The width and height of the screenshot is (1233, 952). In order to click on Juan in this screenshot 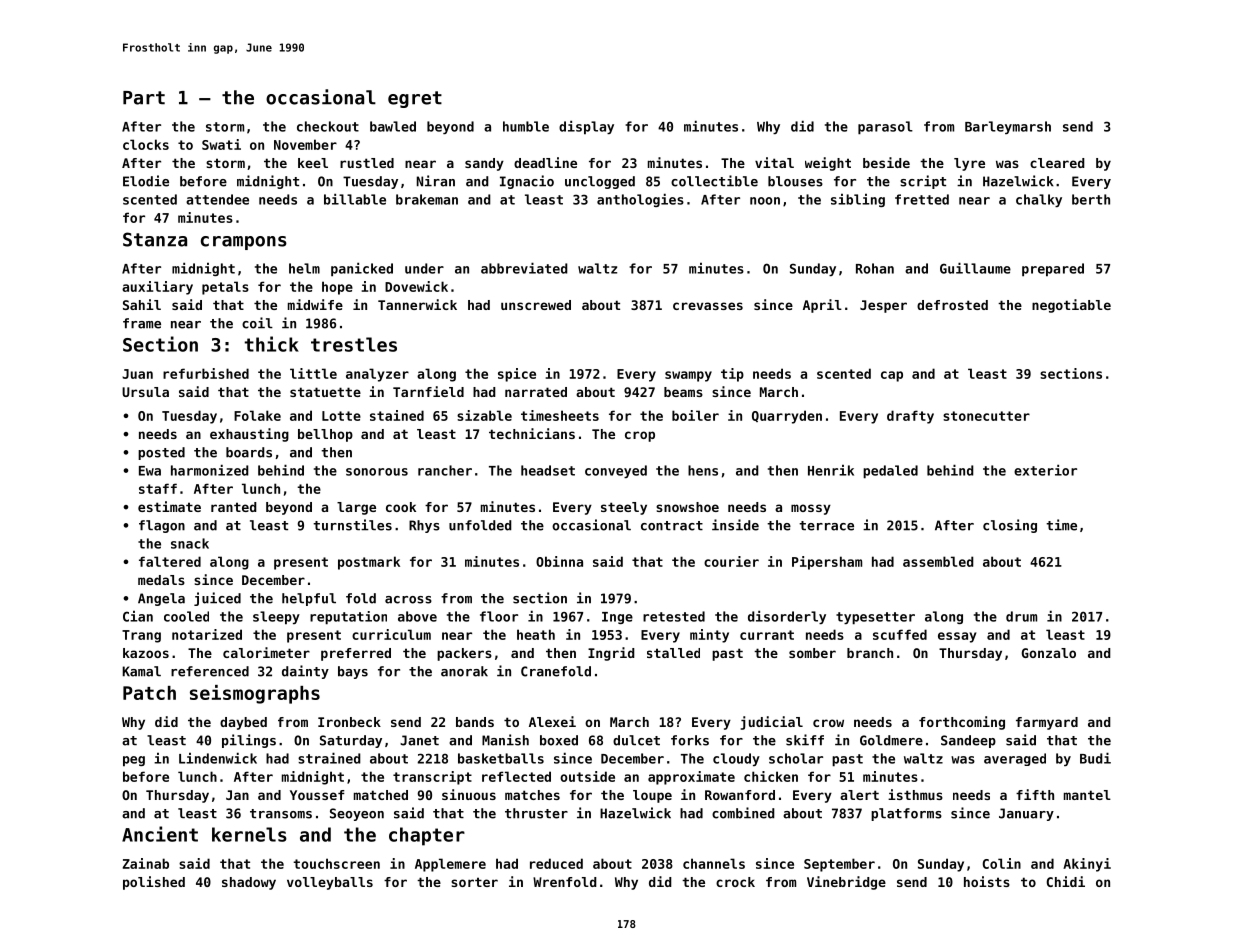, I will do `click(137, 374)`.
